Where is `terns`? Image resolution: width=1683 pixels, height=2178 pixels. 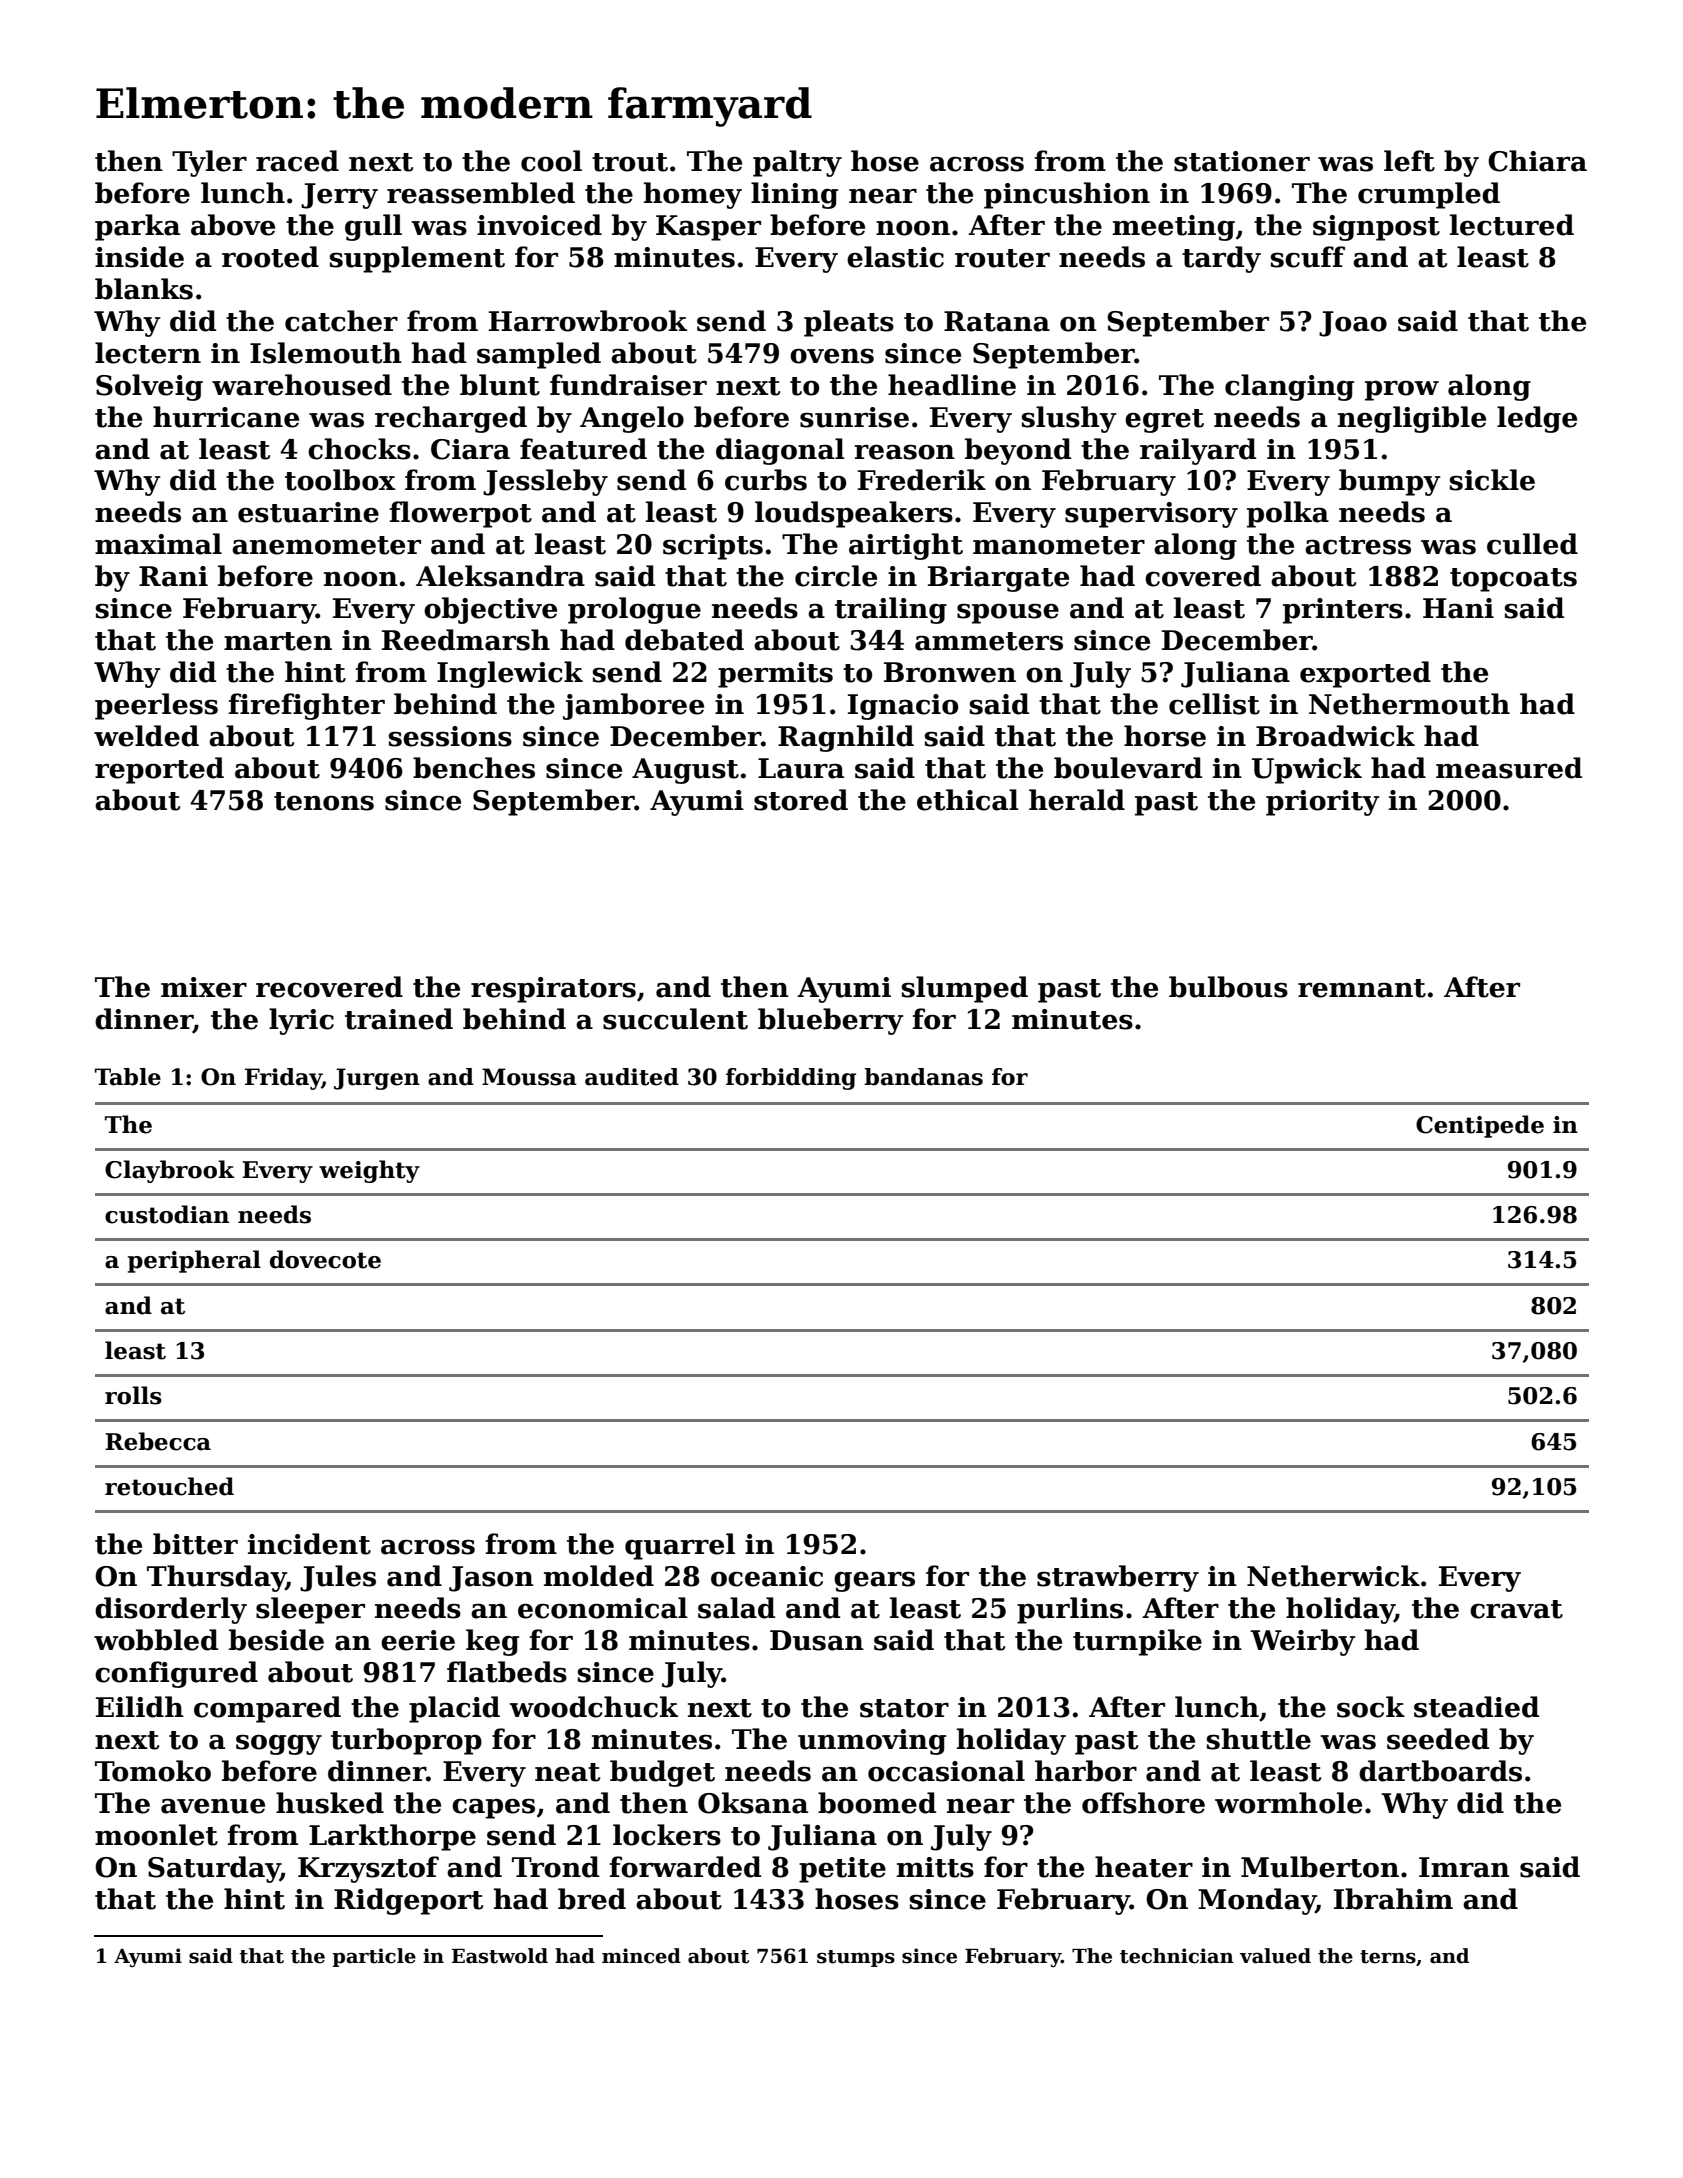
terns is located at coordinates (1388, 1957).
